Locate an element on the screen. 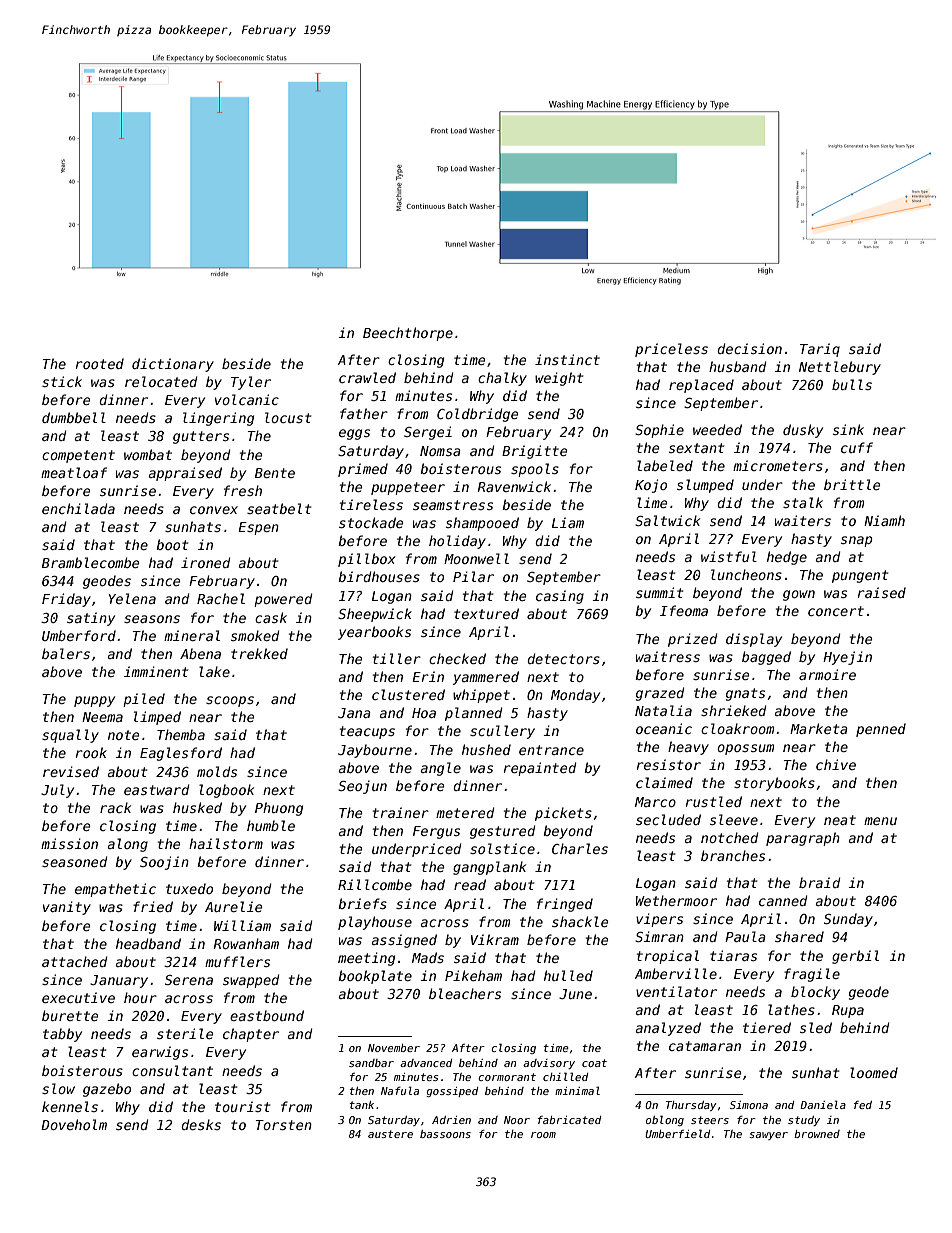  summit is located at coordinates (659, 592).
